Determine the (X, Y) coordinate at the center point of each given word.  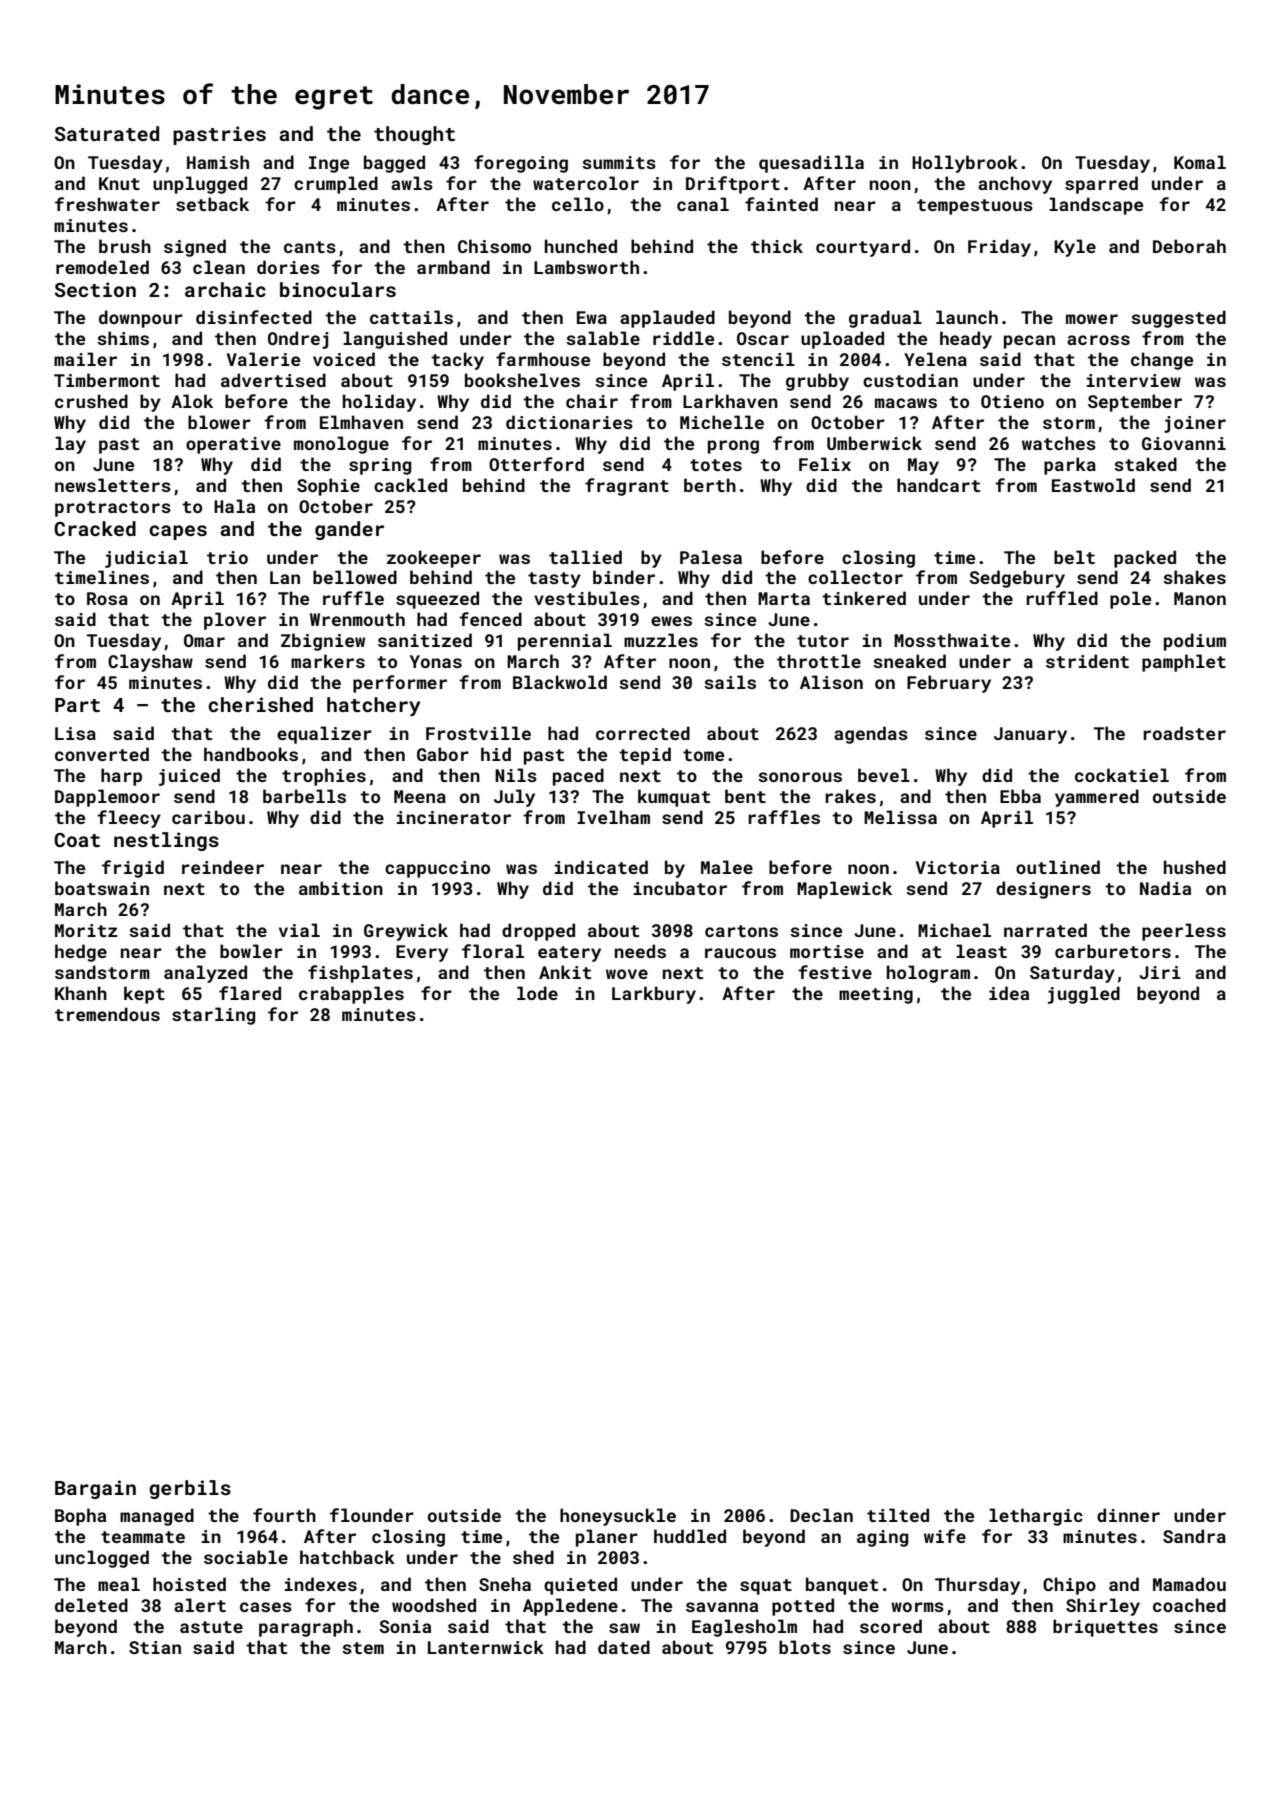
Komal (1200, 162)
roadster (1184, 733)
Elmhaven (361, 422)
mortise (827, 951)
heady (966, 340)
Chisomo (494, 246)
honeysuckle (618, 1517)
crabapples (351, 995)
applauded (667, 319)
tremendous (107, 1014)
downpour (141, 319)
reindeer (223, 867)
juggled (1084, 995)
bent (745, 796)
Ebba (1020, 796)
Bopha (80, 1517)
